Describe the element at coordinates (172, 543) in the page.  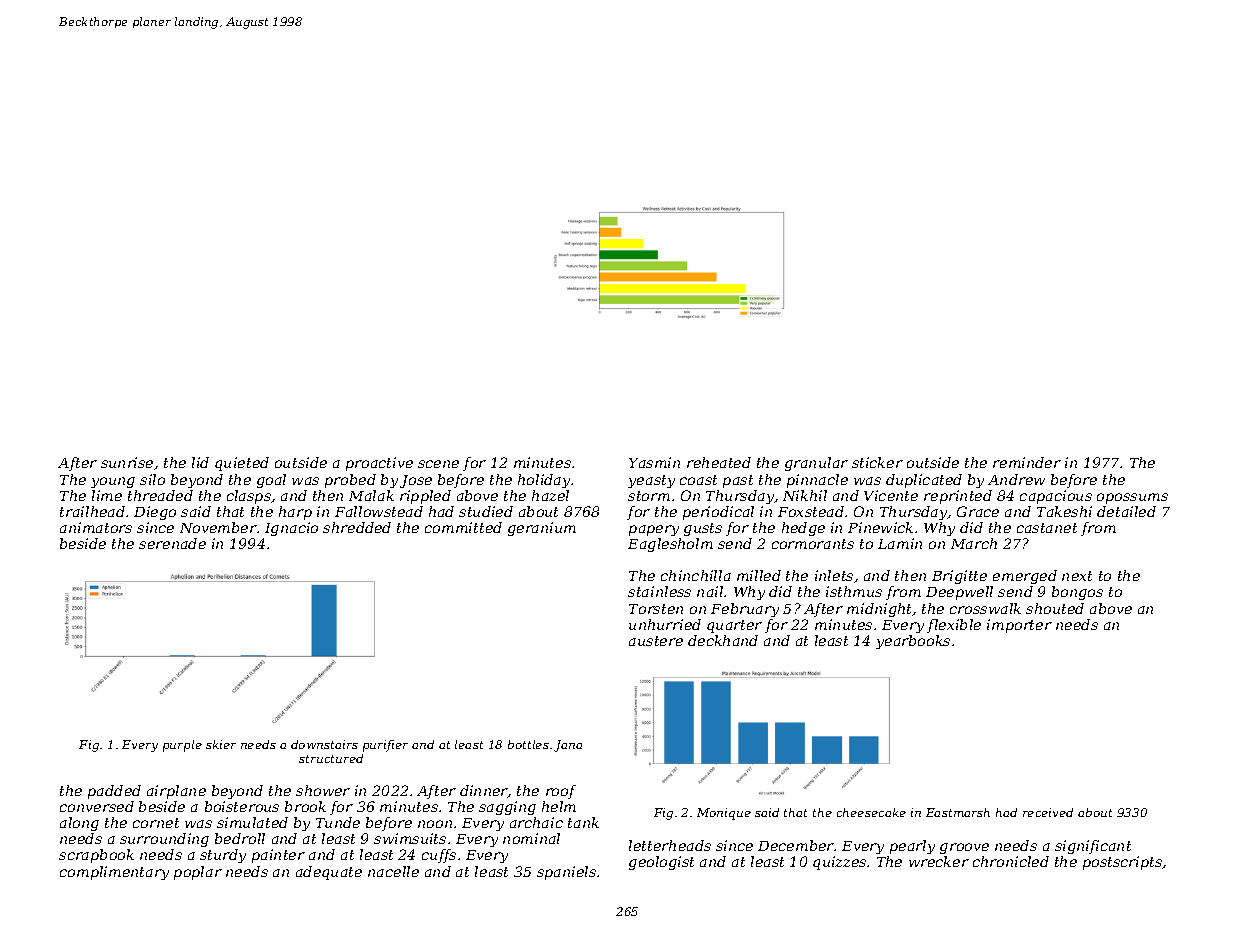
I see `serenade` at that location.
